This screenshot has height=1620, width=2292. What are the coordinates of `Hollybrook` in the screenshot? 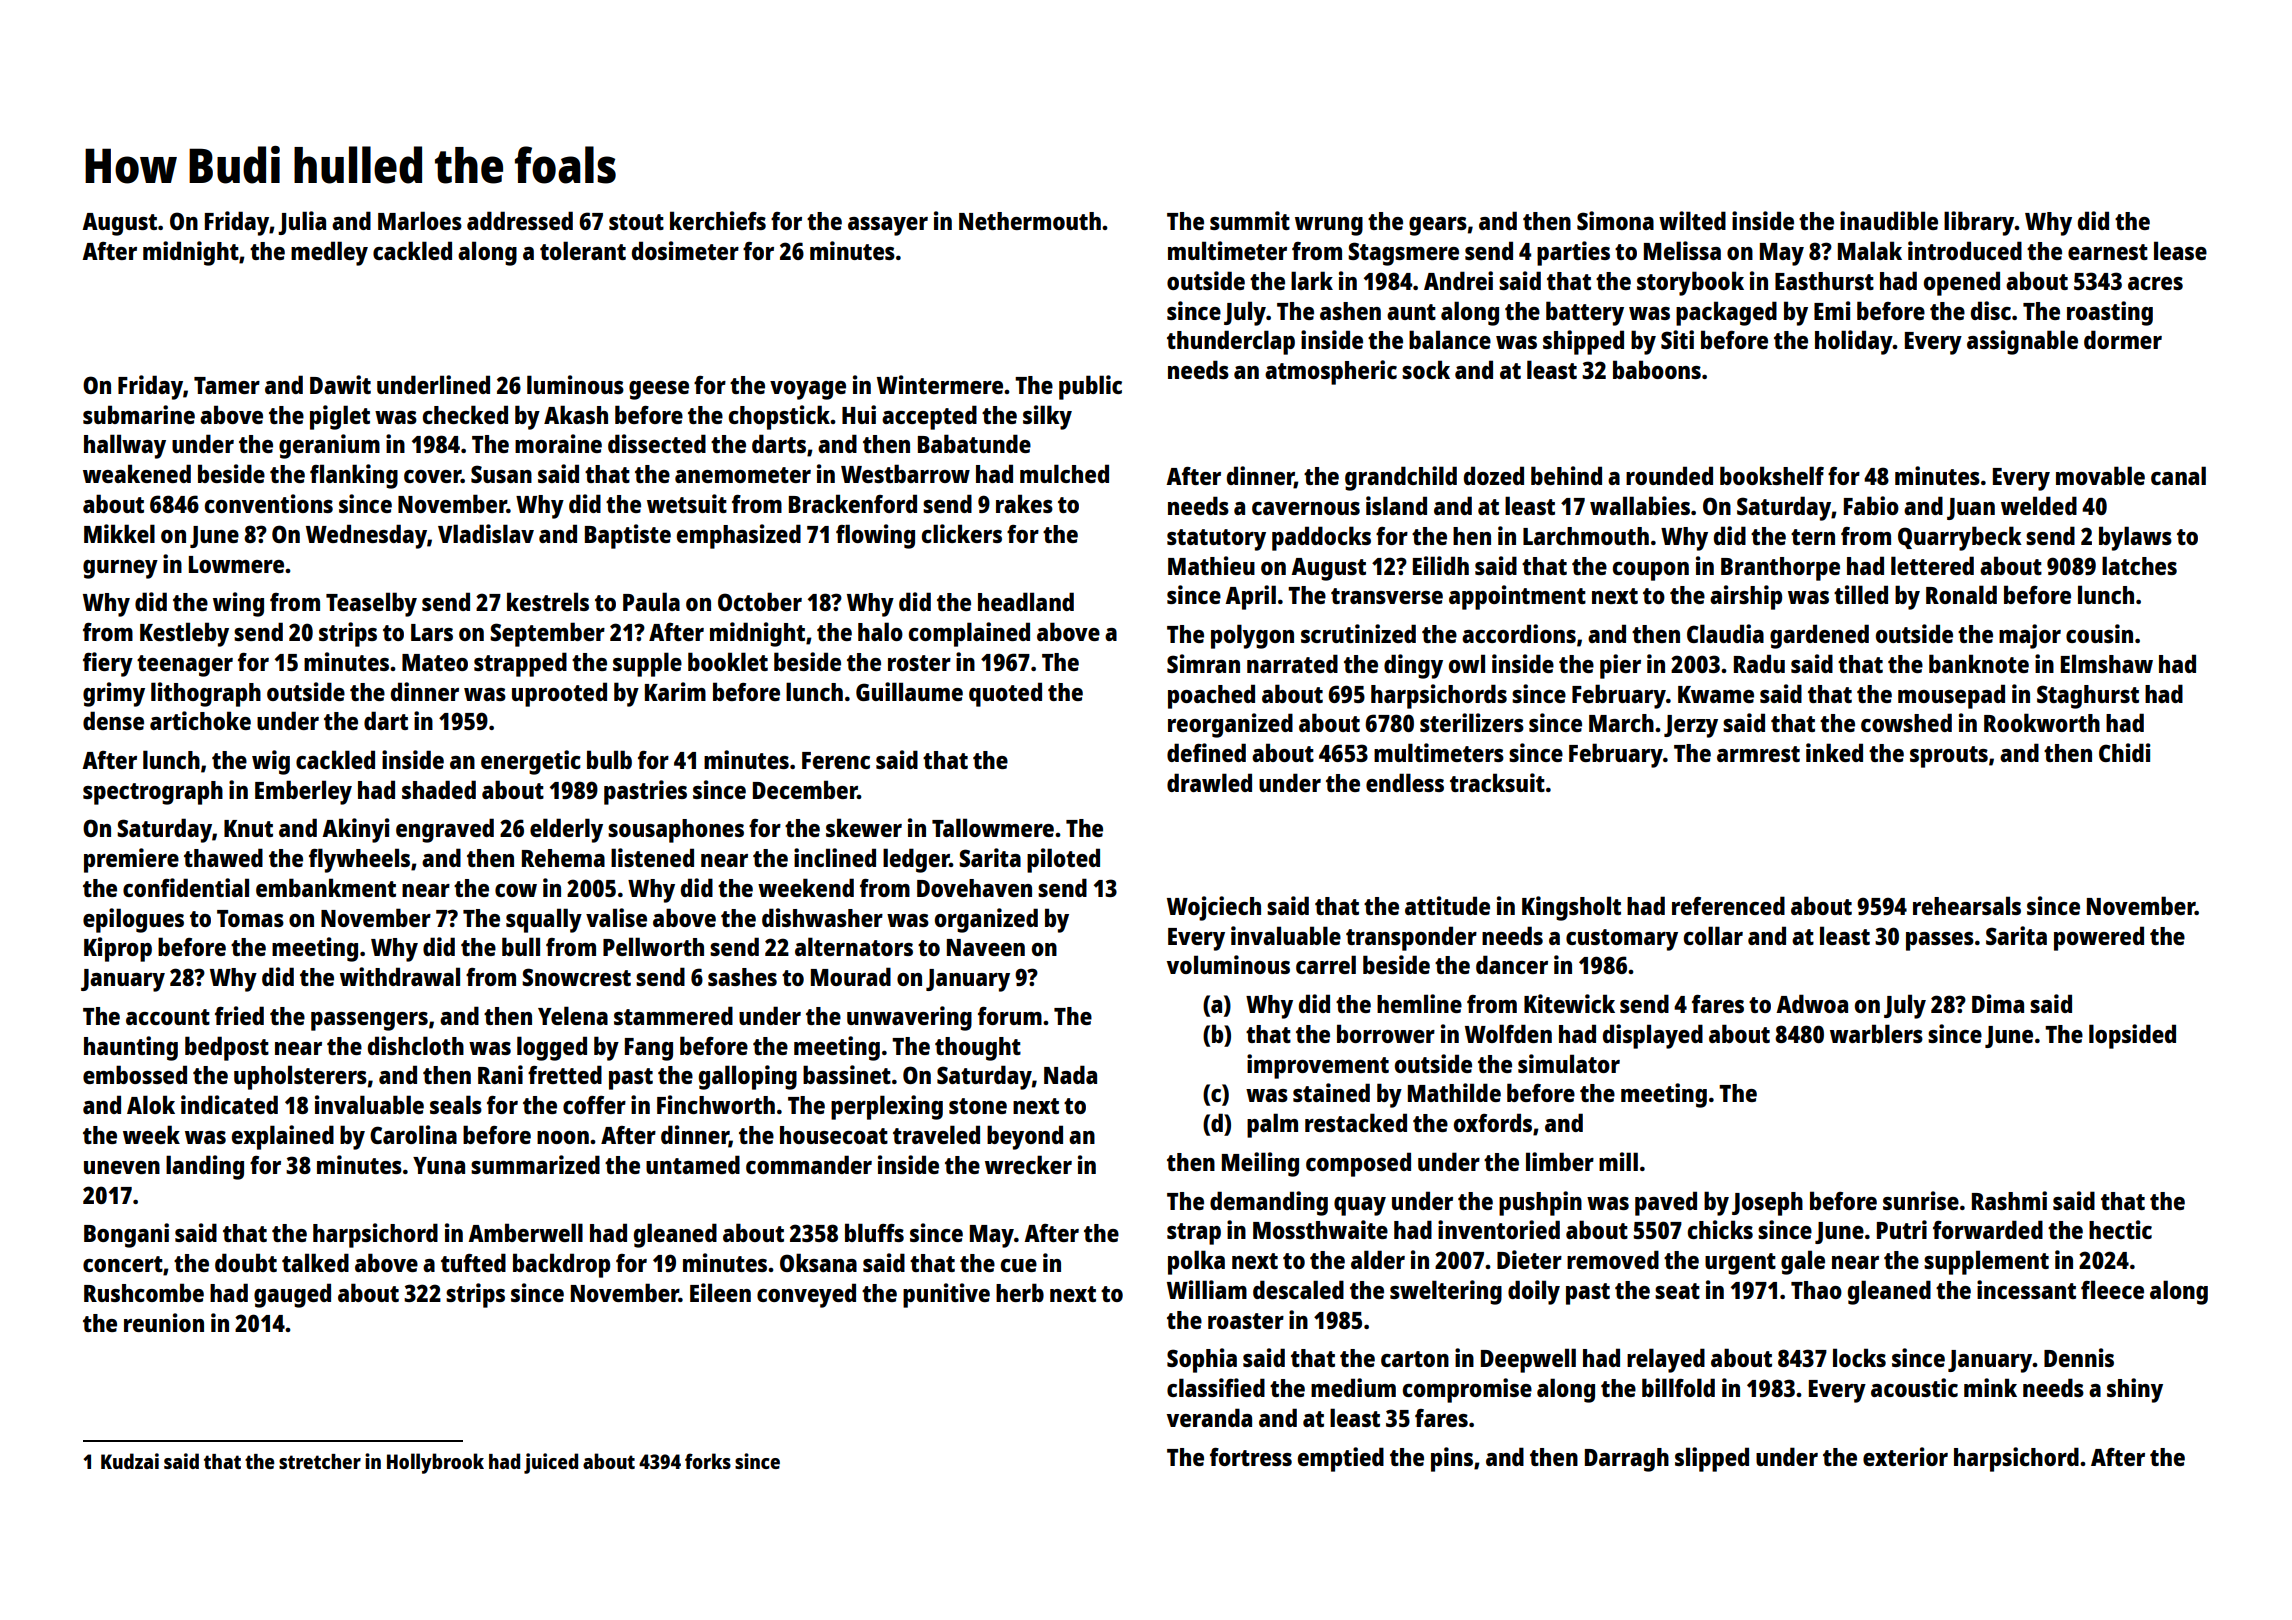 It's located at (435, 1463).
